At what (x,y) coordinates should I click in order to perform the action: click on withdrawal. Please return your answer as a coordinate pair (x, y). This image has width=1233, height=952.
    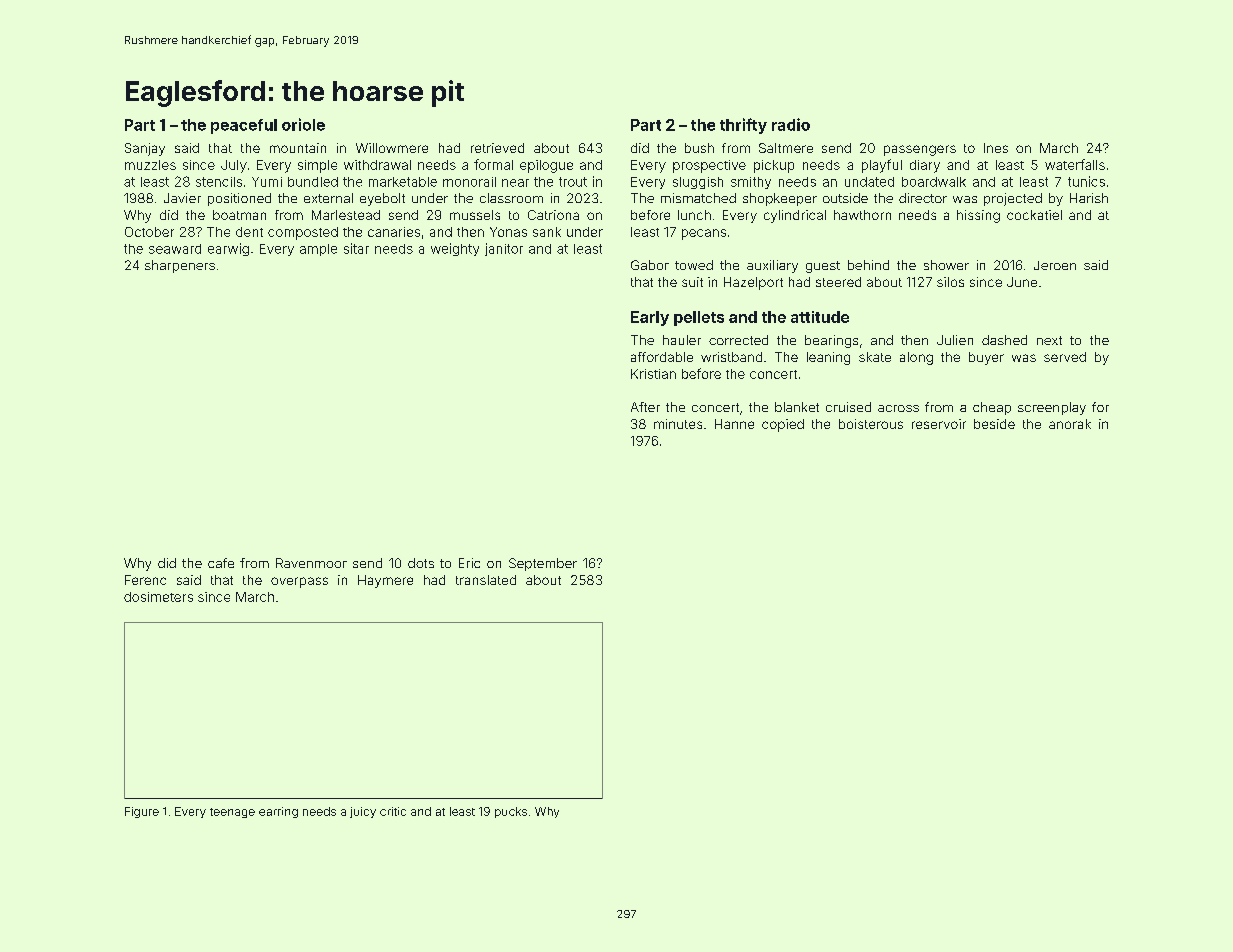
    Looking at the image, I should click on (377, 165).
